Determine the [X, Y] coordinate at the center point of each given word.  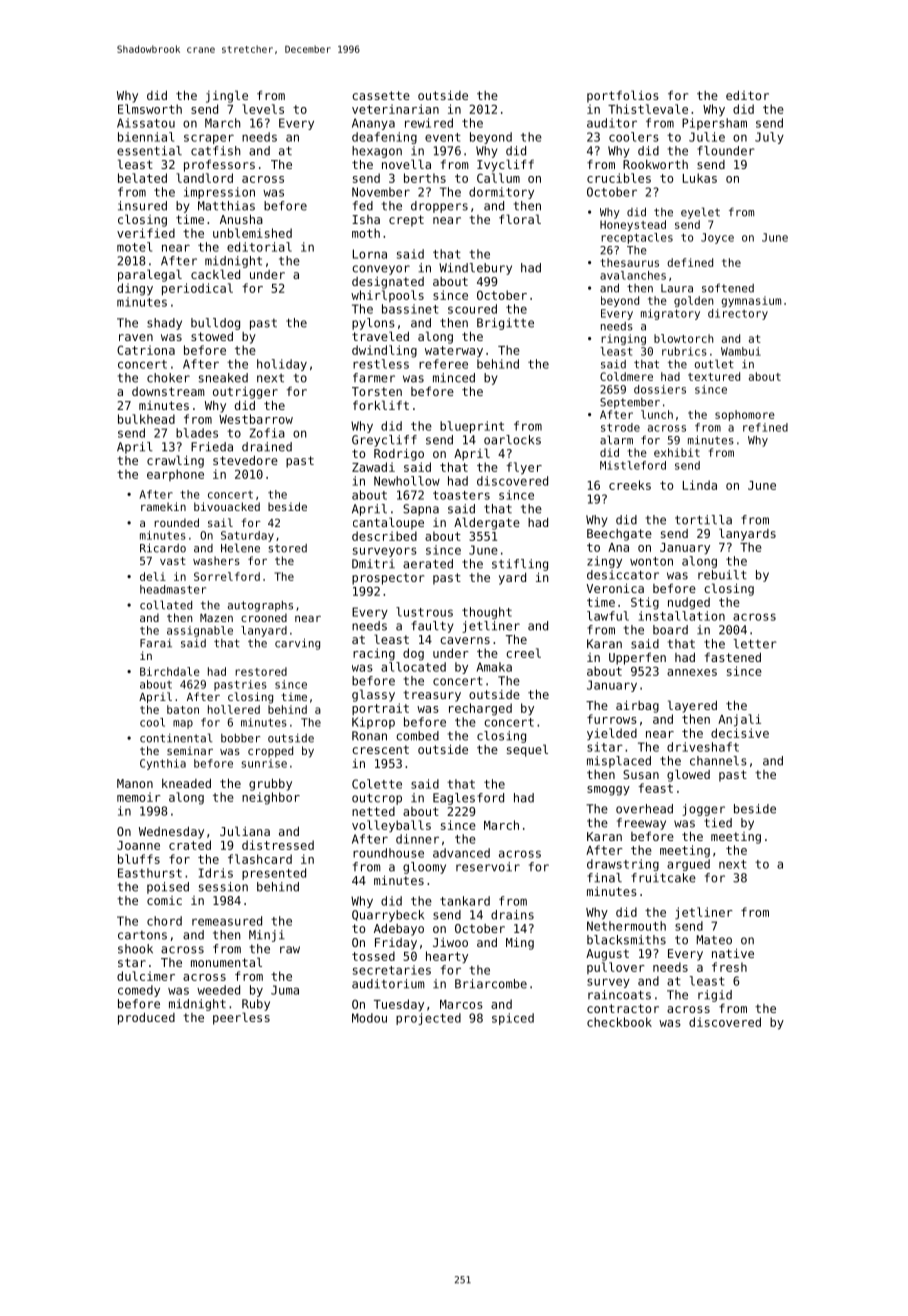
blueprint [472, 427]
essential [149, 151]
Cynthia [163, 764]
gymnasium [751, 301]
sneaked [223, 378]
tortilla [703, 520]
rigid [715, 996]
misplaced [619, 762]
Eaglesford [468, 799]
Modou [369, 1018]
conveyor [381, 270]
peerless [241, 1018]
